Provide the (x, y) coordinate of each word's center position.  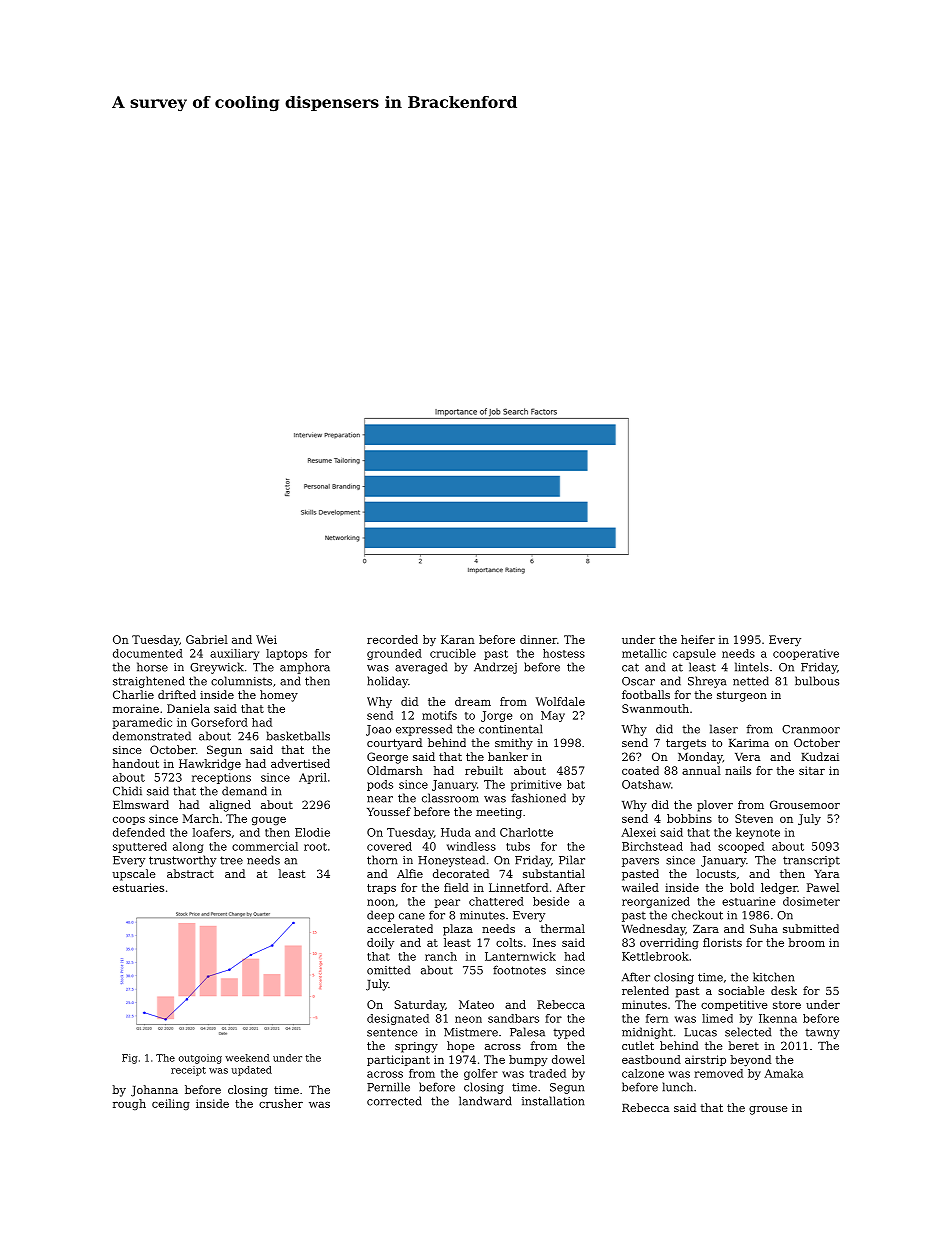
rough (129, 1104)
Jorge (496, 716)
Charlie (133, 694)
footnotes (519, 970)
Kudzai (820, 756)
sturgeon (742, 696)
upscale (134, 875)
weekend (247, 1058)
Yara (826, 874)
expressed (424, 730)
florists (722, 942)
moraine (136, 708)
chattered (496, 901)
